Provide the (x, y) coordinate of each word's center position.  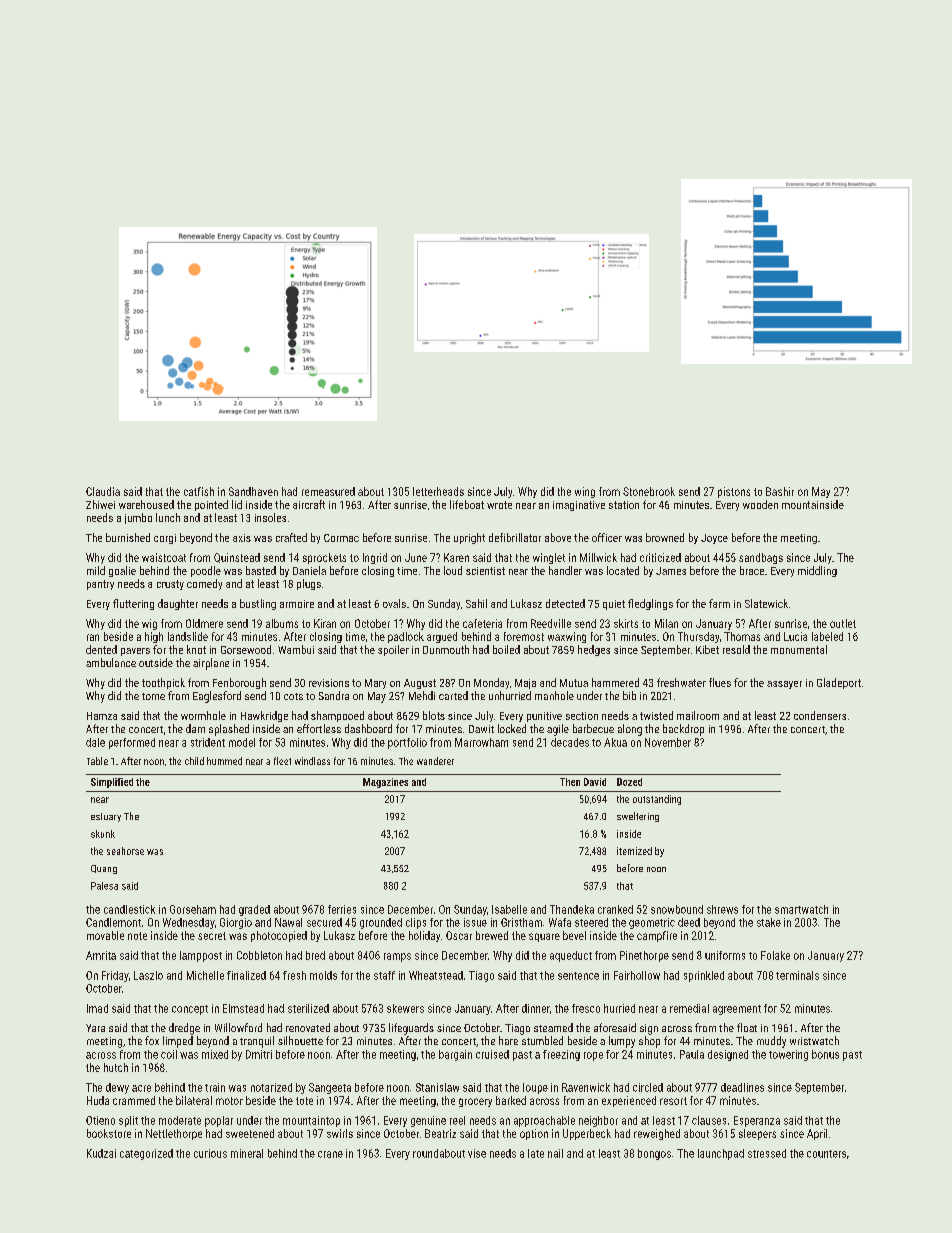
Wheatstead (436, 975)
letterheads (438, 491)
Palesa (104, 886)
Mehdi (422, 695)
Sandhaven (253, 491)
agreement (737, 1010)
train (215, 1087)
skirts (626, 623)
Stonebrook (649, 491)
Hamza (102, 716)
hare (508, 1040)
